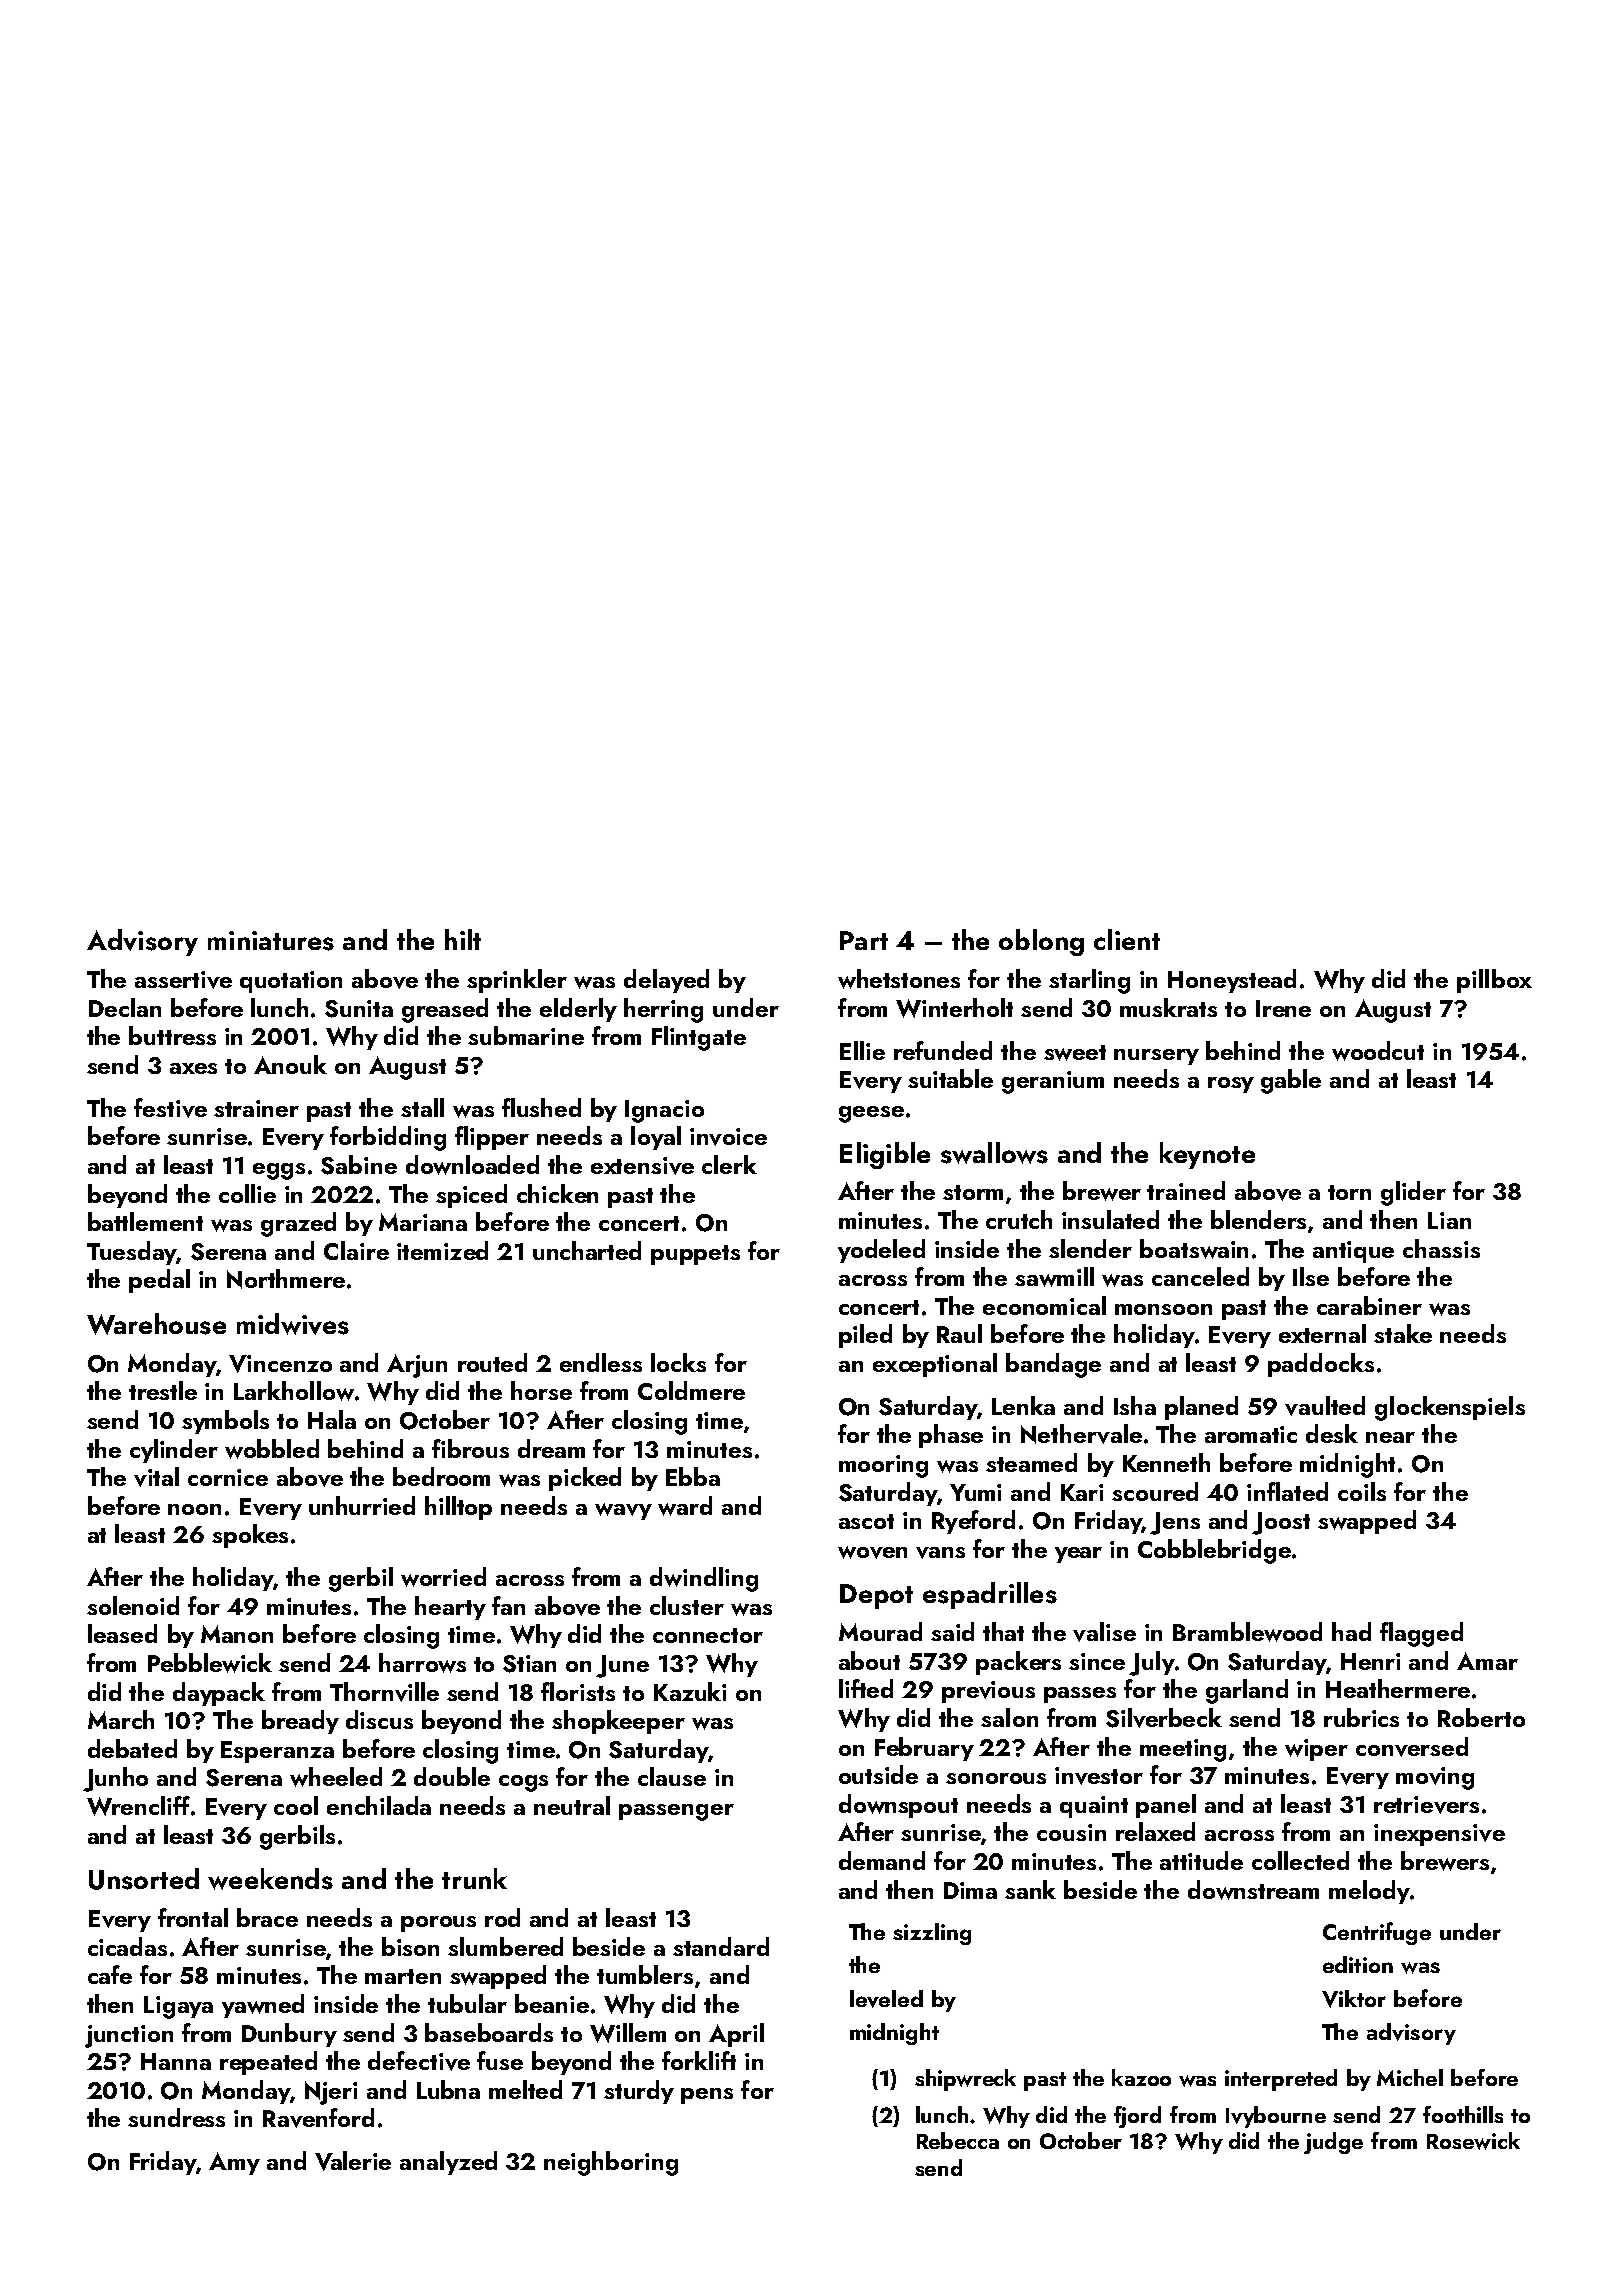 The width and height of the page is (1620, 2292). What do you see at coordinates (1362, 1491) in the page?
I see `coils` at bounding box center [1362, 1491].
